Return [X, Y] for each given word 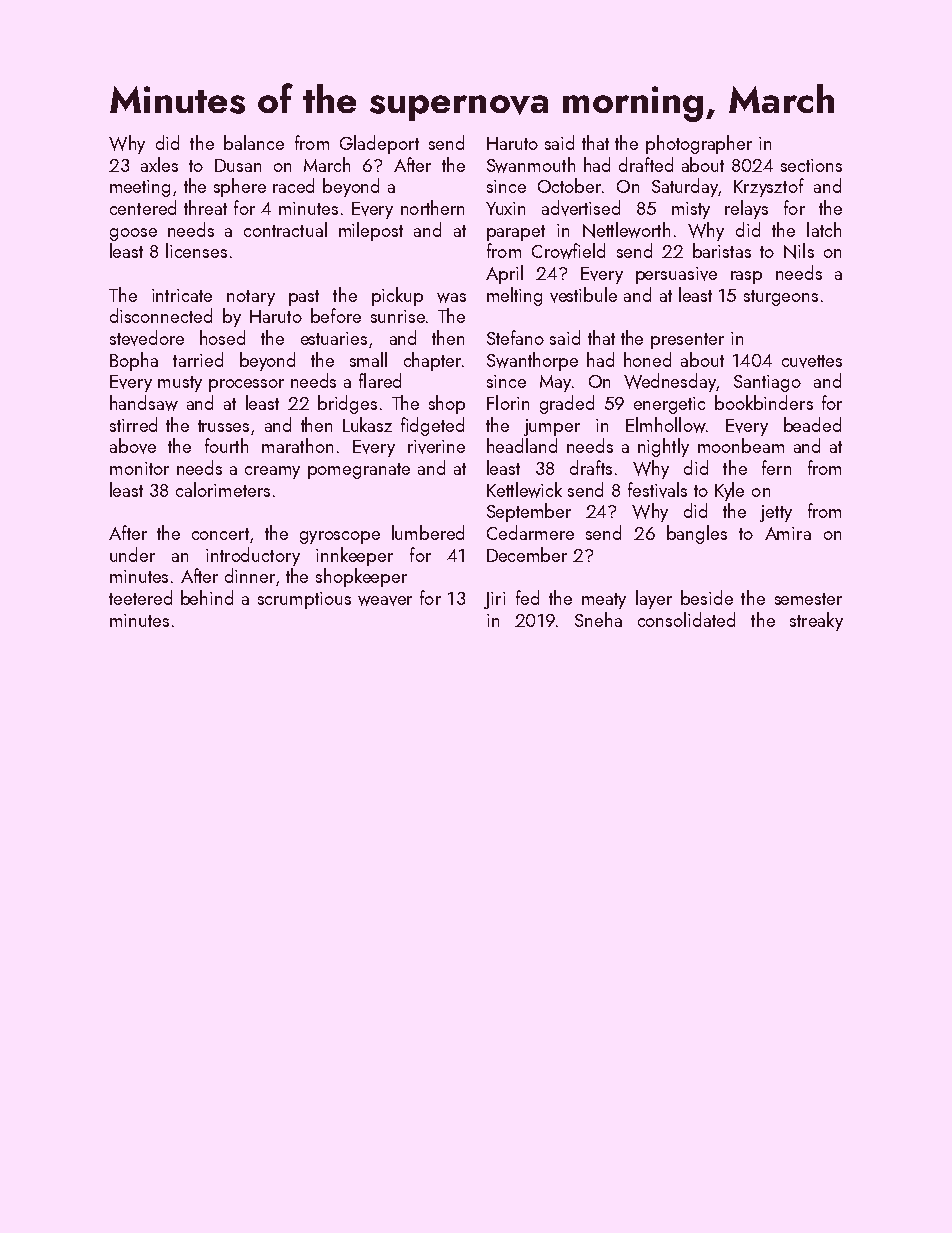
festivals [657, 490]
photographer [699, 144]
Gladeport [379, 144]
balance [254, 142]
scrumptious [304, 600]
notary [251, 298]
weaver [385, 601]
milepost [371, 231]
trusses [223, 426]
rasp [746, 277]
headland [522, 445]
